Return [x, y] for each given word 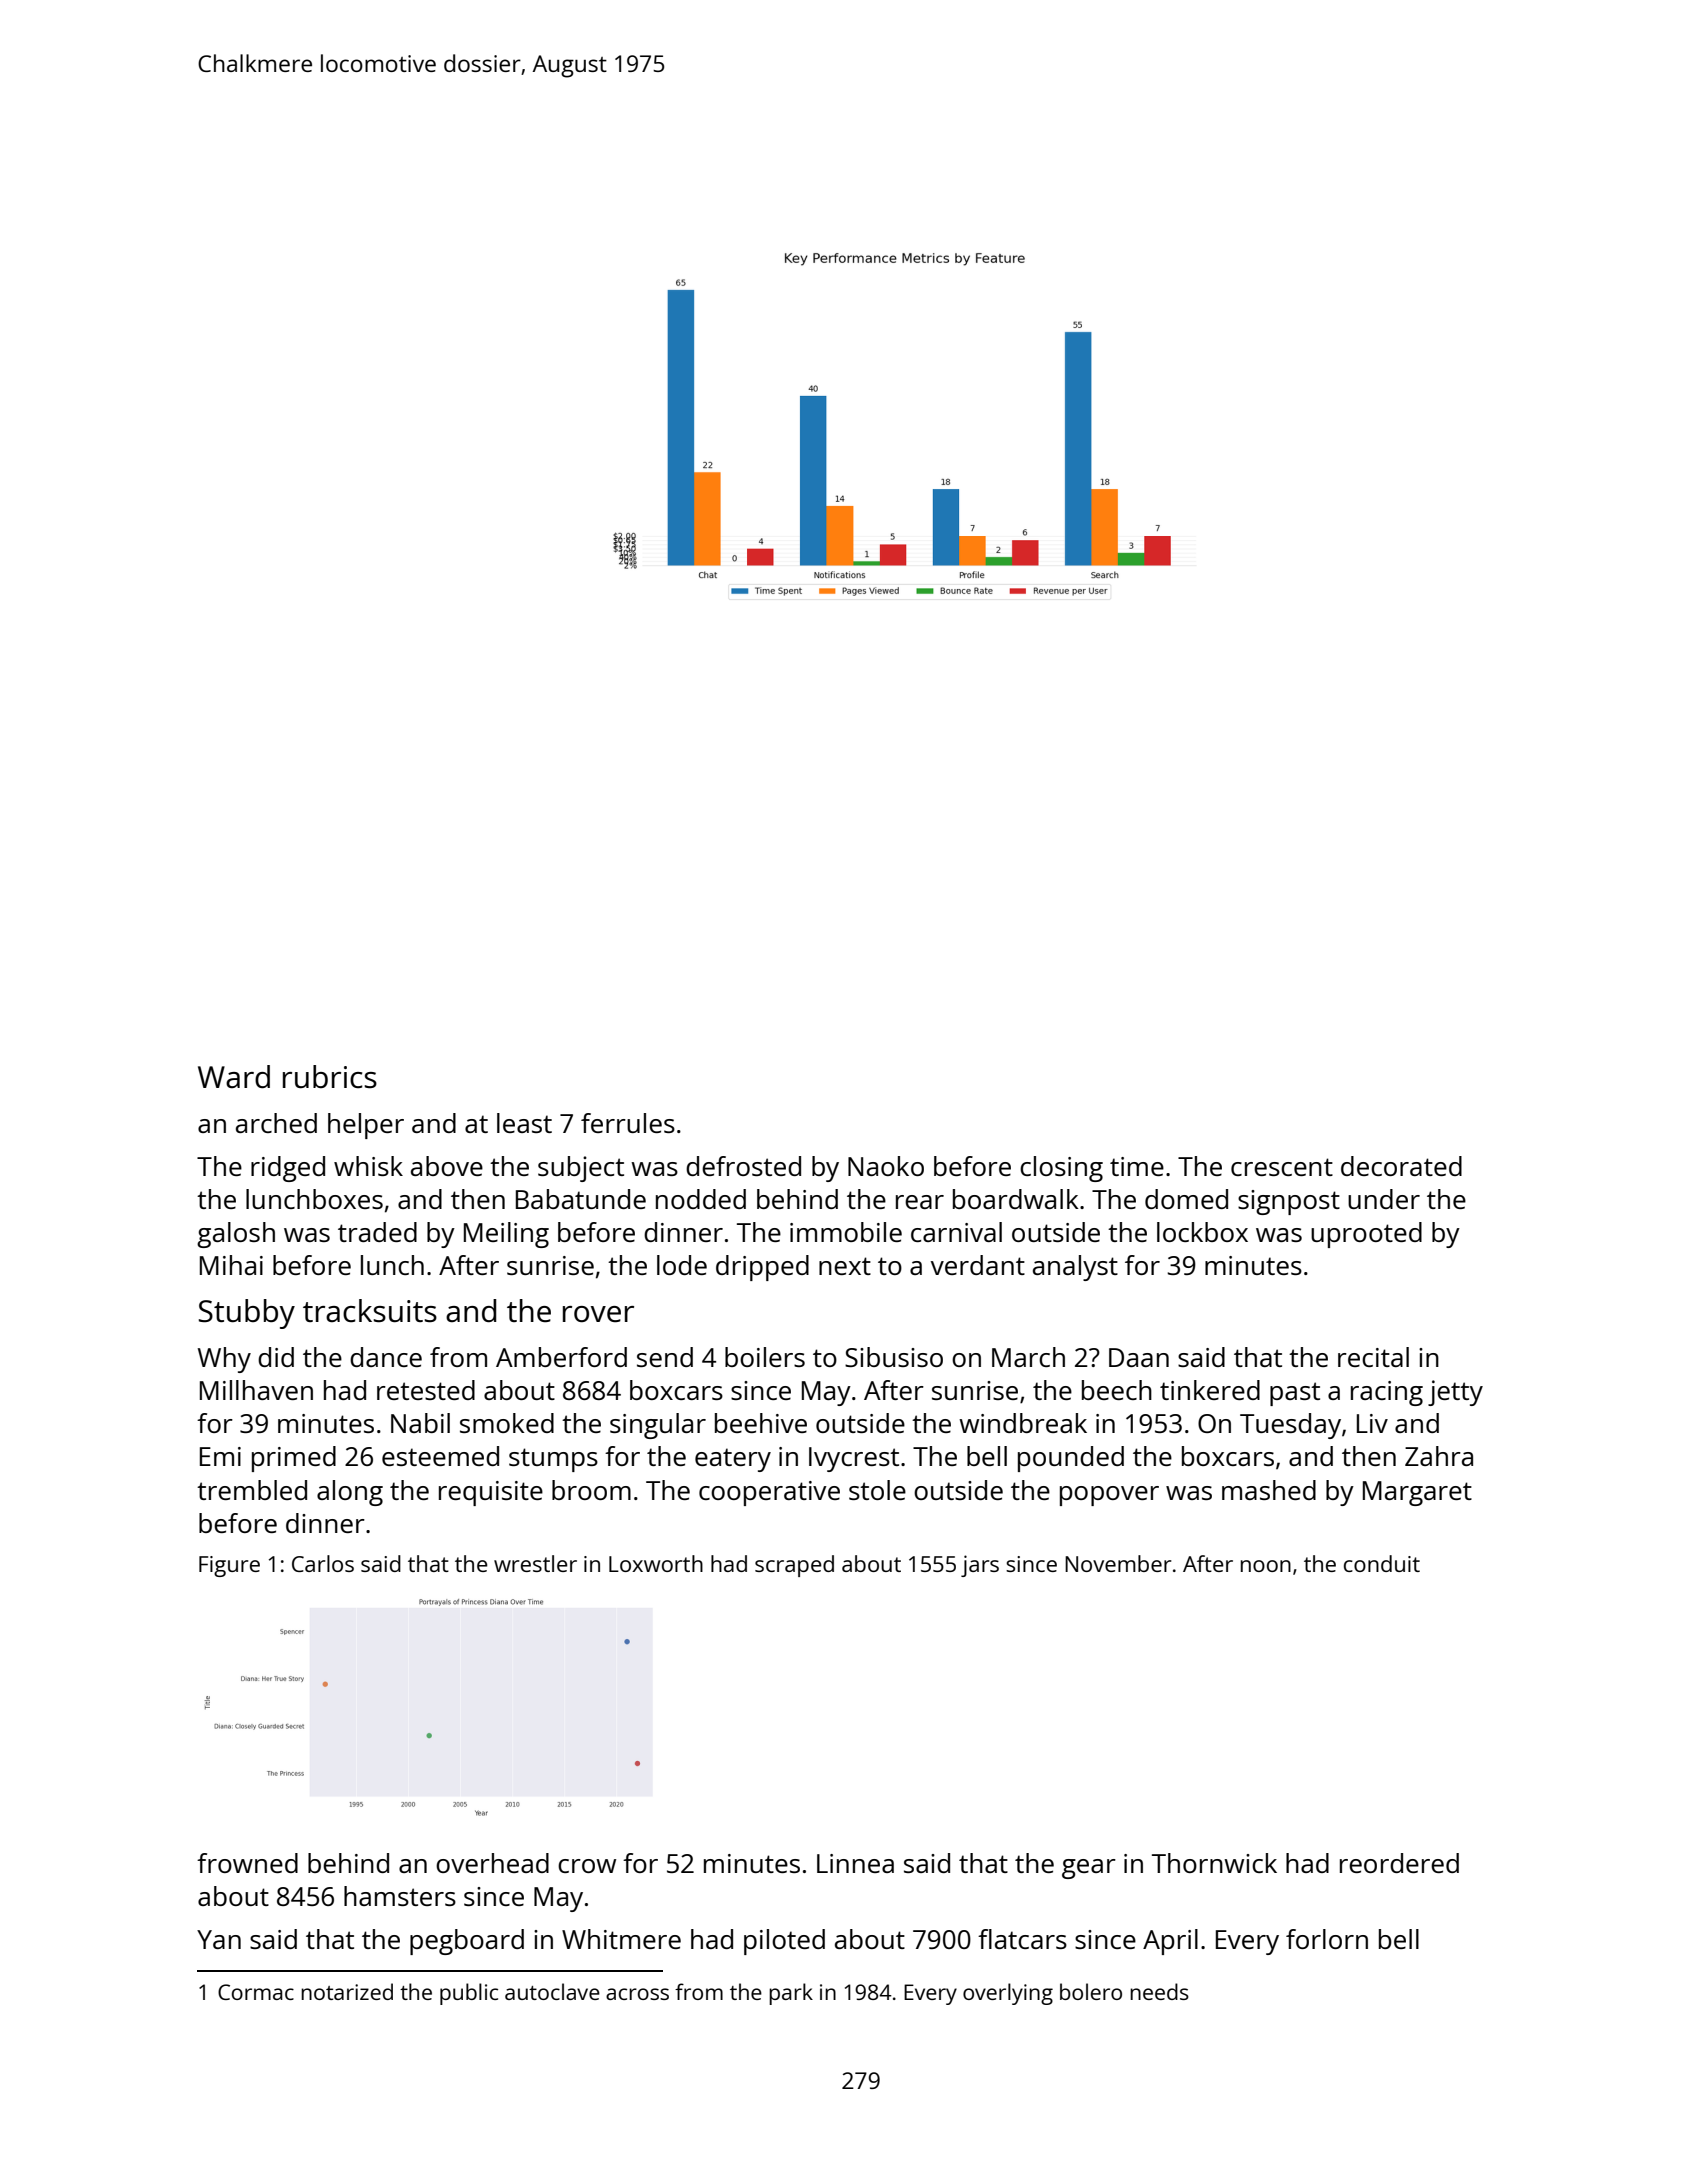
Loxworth [656, 1563]
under [1384, 1199]
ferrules [628, 1123]
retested [426, 1390]
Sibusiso [894, 1357]
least [524, 1123]
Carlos [323, 1563]
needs [1159, 1991]
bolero [1091, 1991]
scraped [794, 1566]
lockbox [1202, 1232]
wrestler [535, 1563]
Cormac [256, 1992]
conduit [1382, 1563]
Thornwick [1214, 1863]
